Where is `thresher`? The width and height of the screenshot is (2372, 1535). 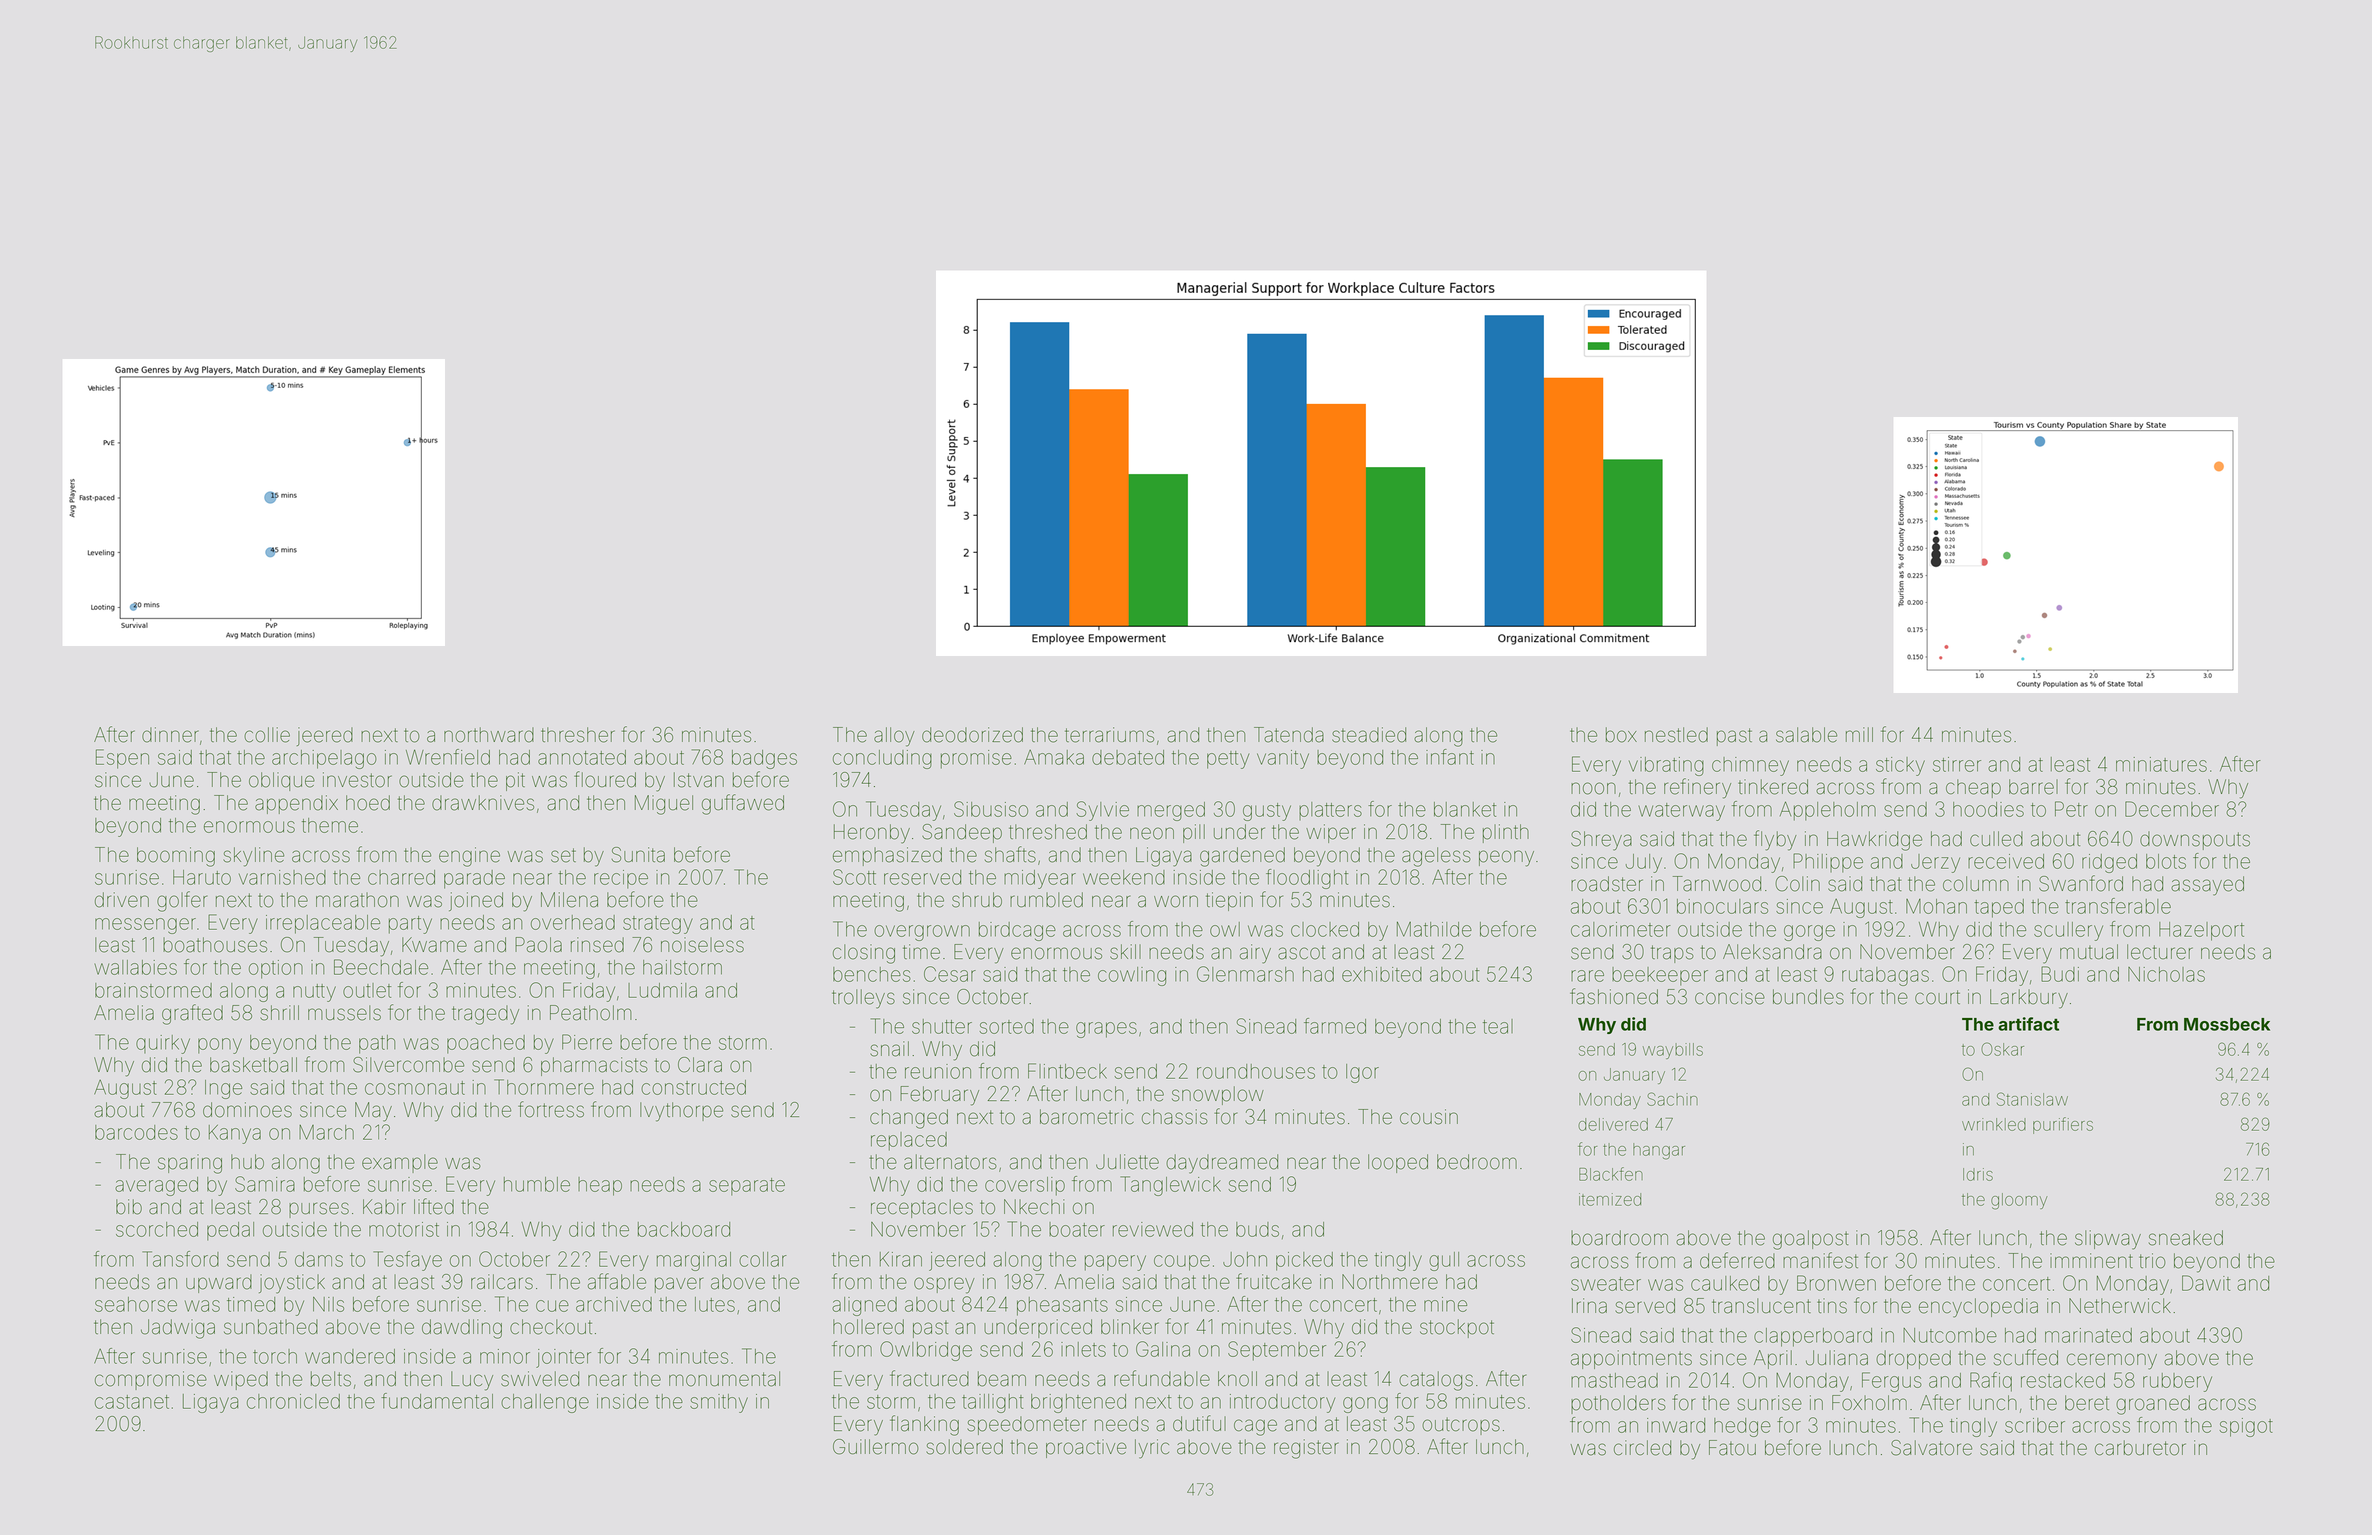 thresher is located at coordinates (578, 735).
